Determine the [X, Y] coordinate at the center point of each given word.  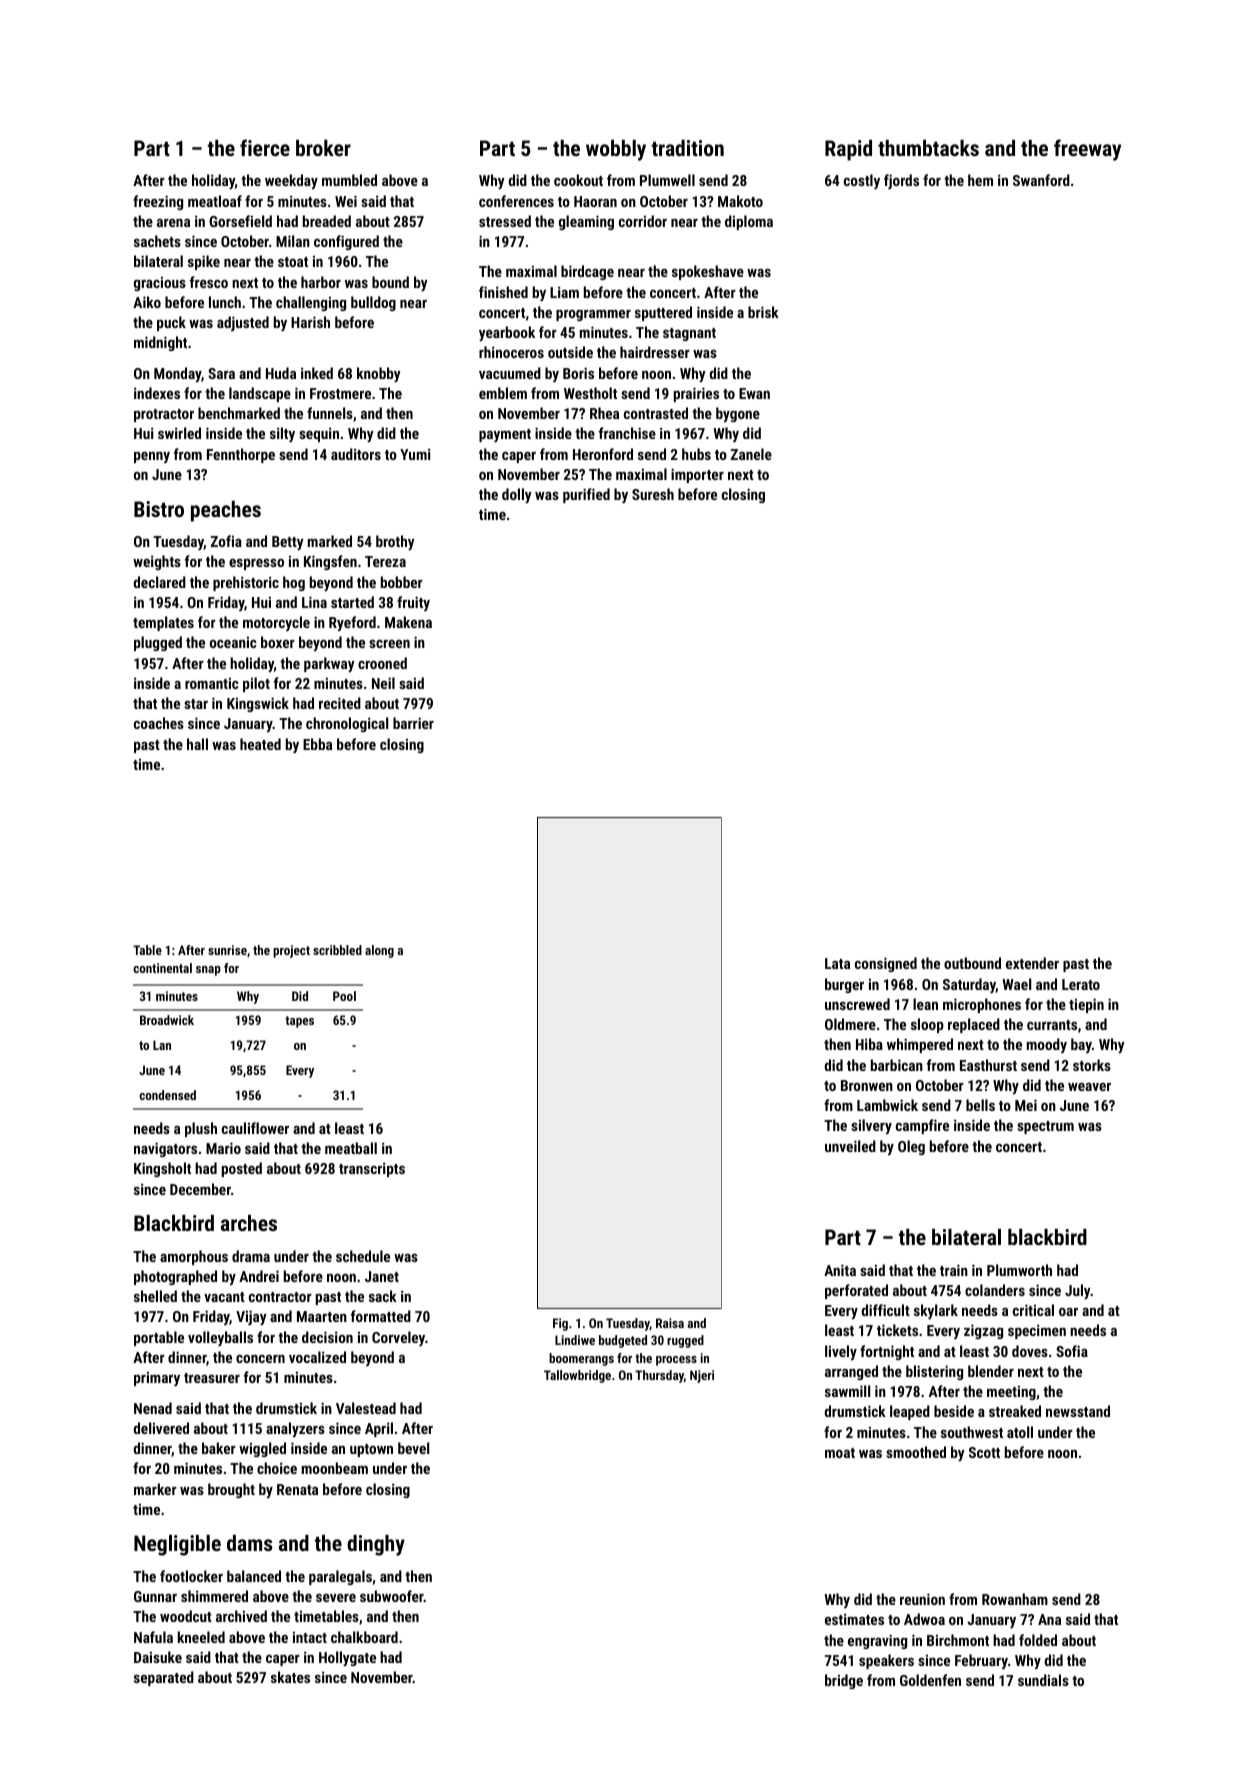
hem [980, 180]
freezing [158, 202]
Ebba [317, 744]
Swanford [1041, 180]
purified [586, 495]
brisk [763, 312]
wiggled [262, 1449]
